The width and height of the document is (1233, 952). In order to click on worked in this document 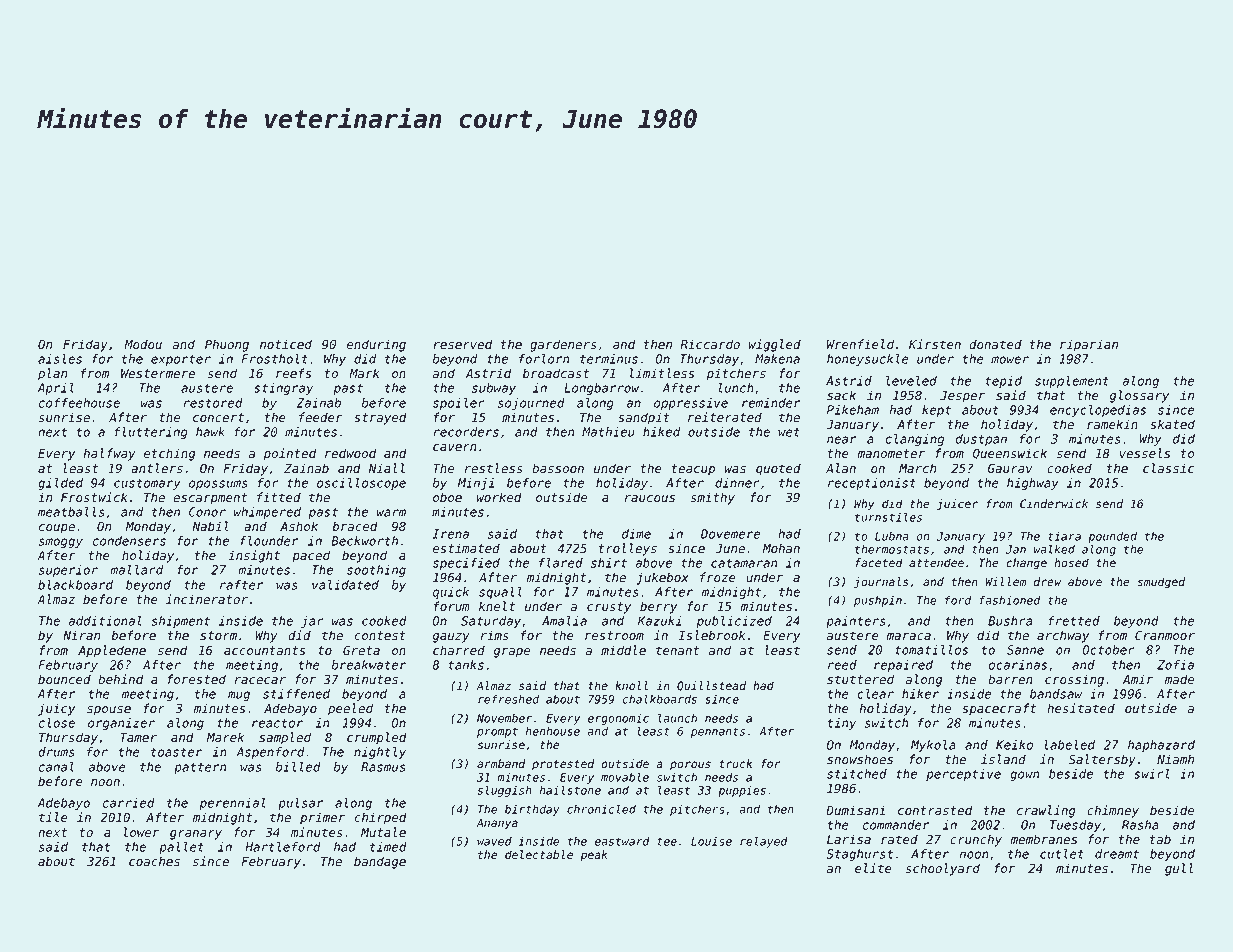, I will do `click(499, 497)`.
